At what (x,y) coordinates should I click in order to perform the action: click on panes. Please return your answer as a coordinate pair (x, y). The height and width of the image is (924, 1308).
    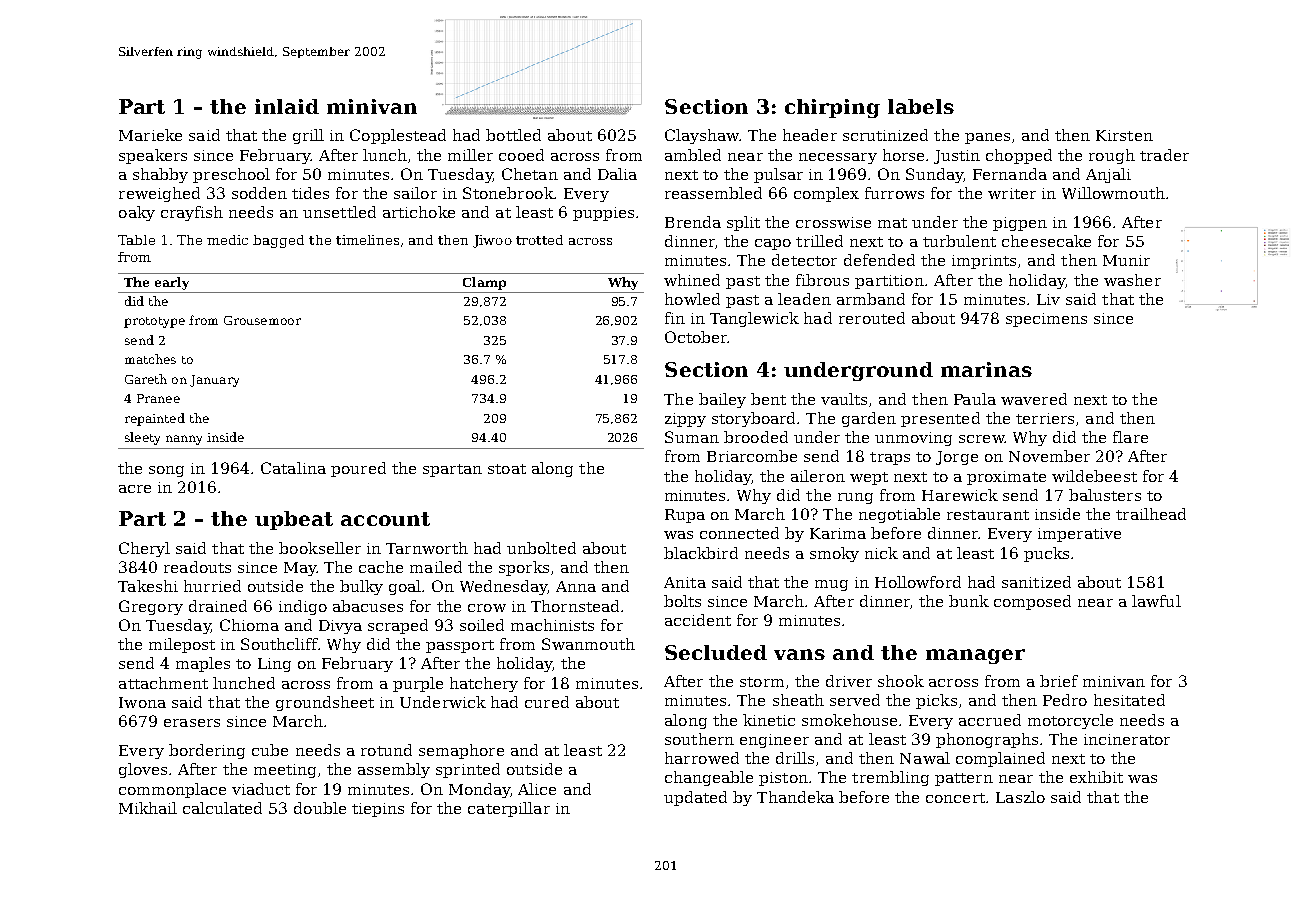
    Looking at the image, I should click on (987, 138).
